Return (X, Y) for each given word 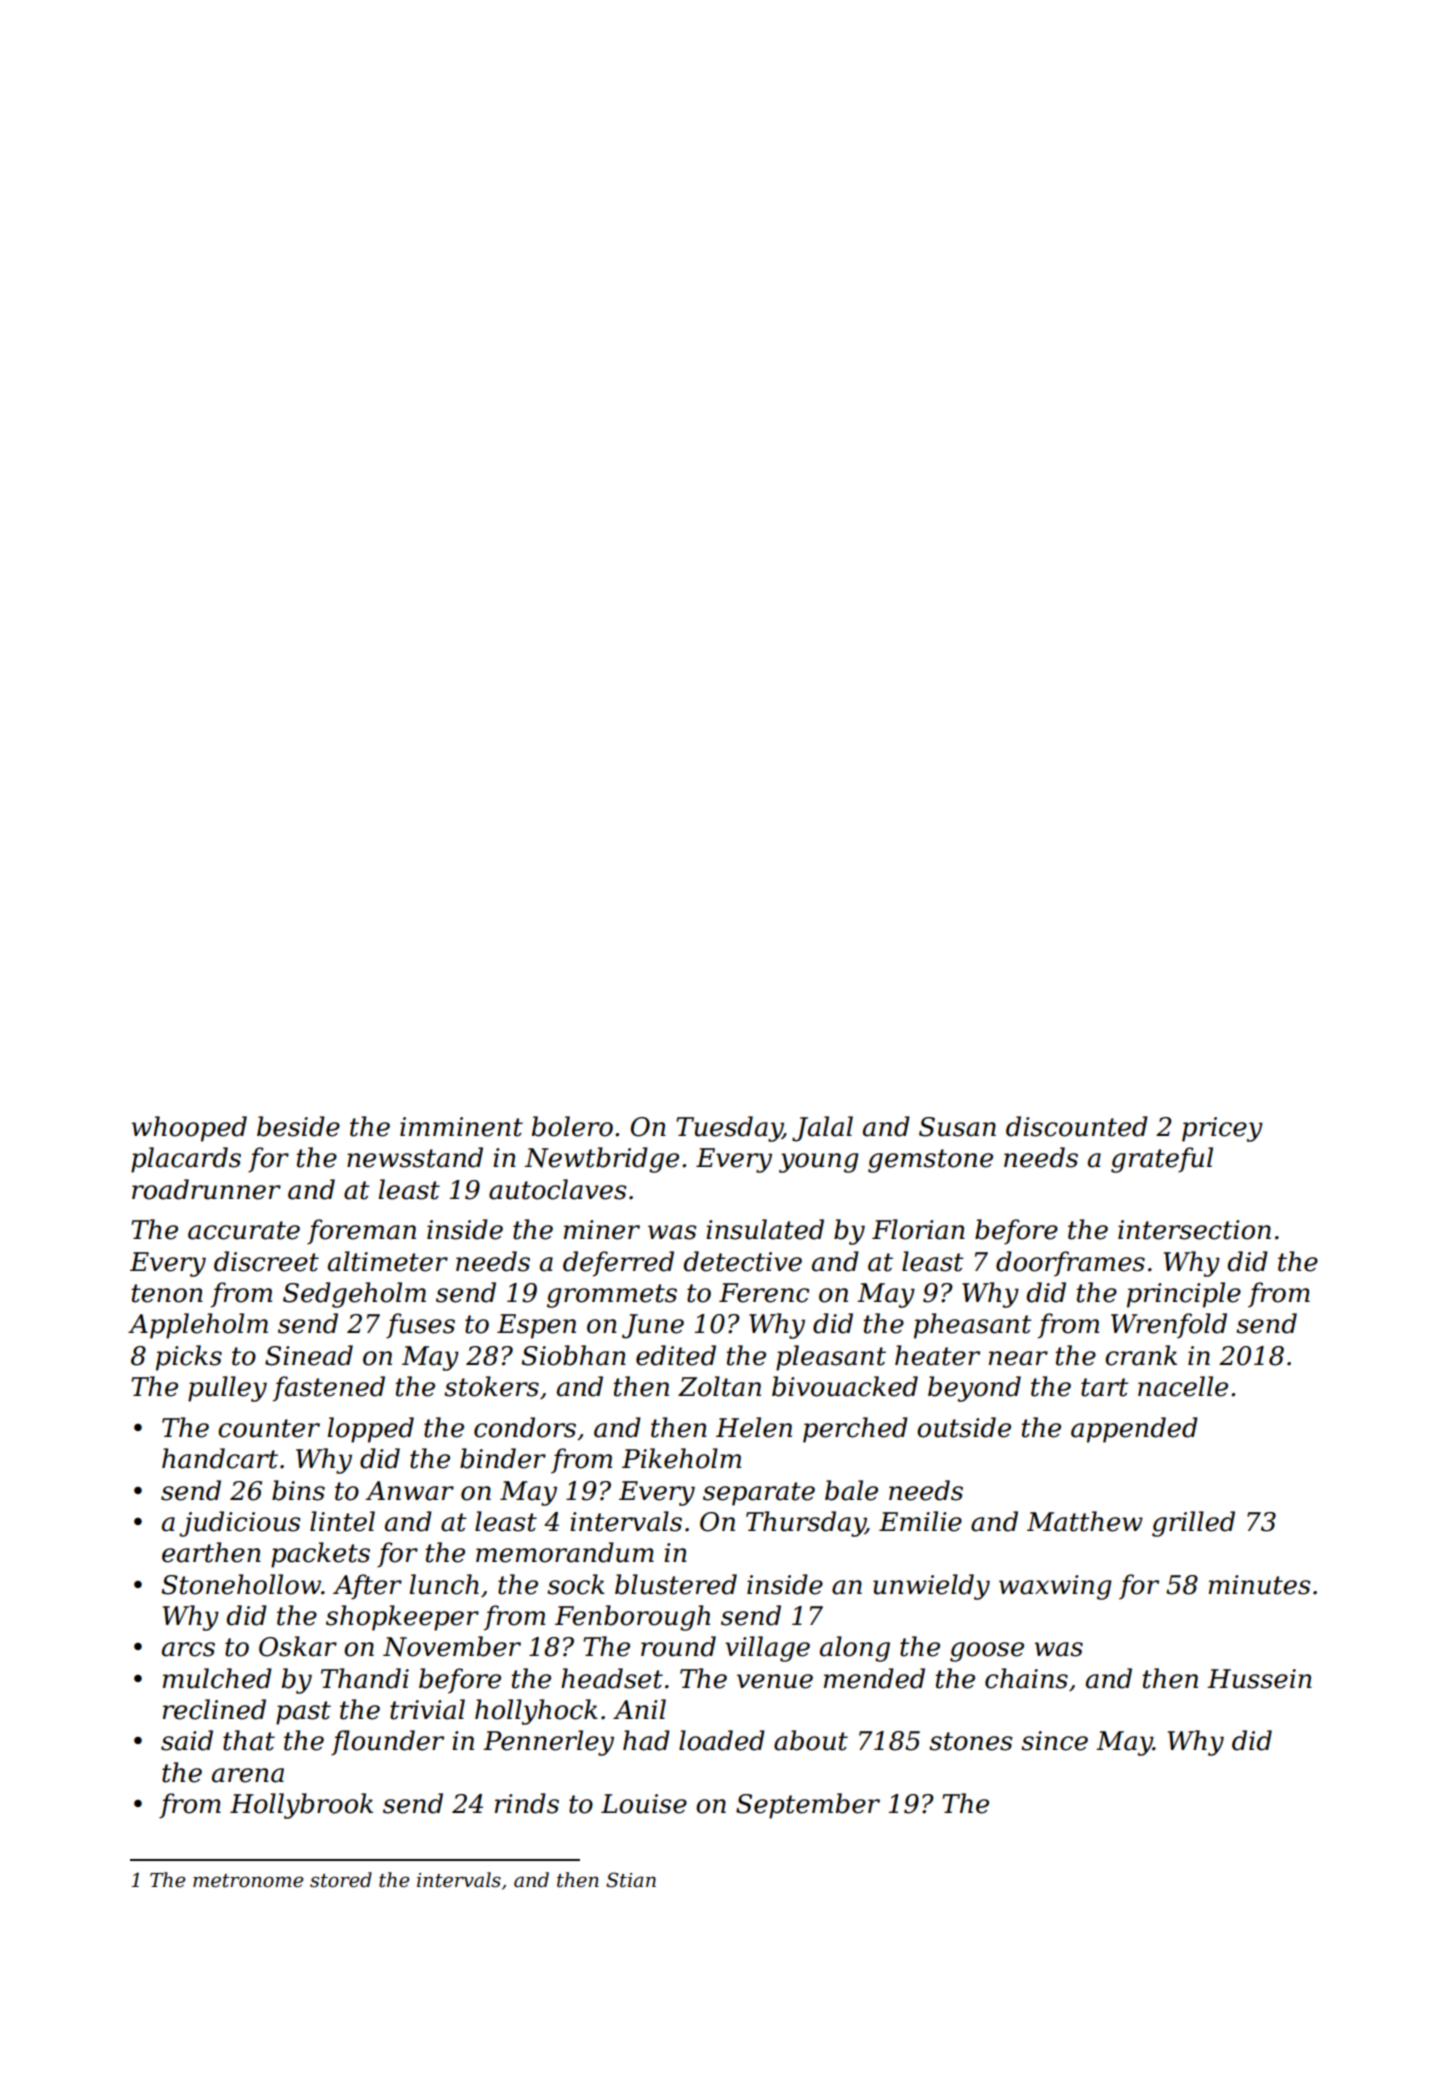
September (808, 1806)
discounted (1077, 1126)
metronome (248, 1881)
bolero (572, 1126)
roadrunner (206, 1189)
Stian (631, 1880)
